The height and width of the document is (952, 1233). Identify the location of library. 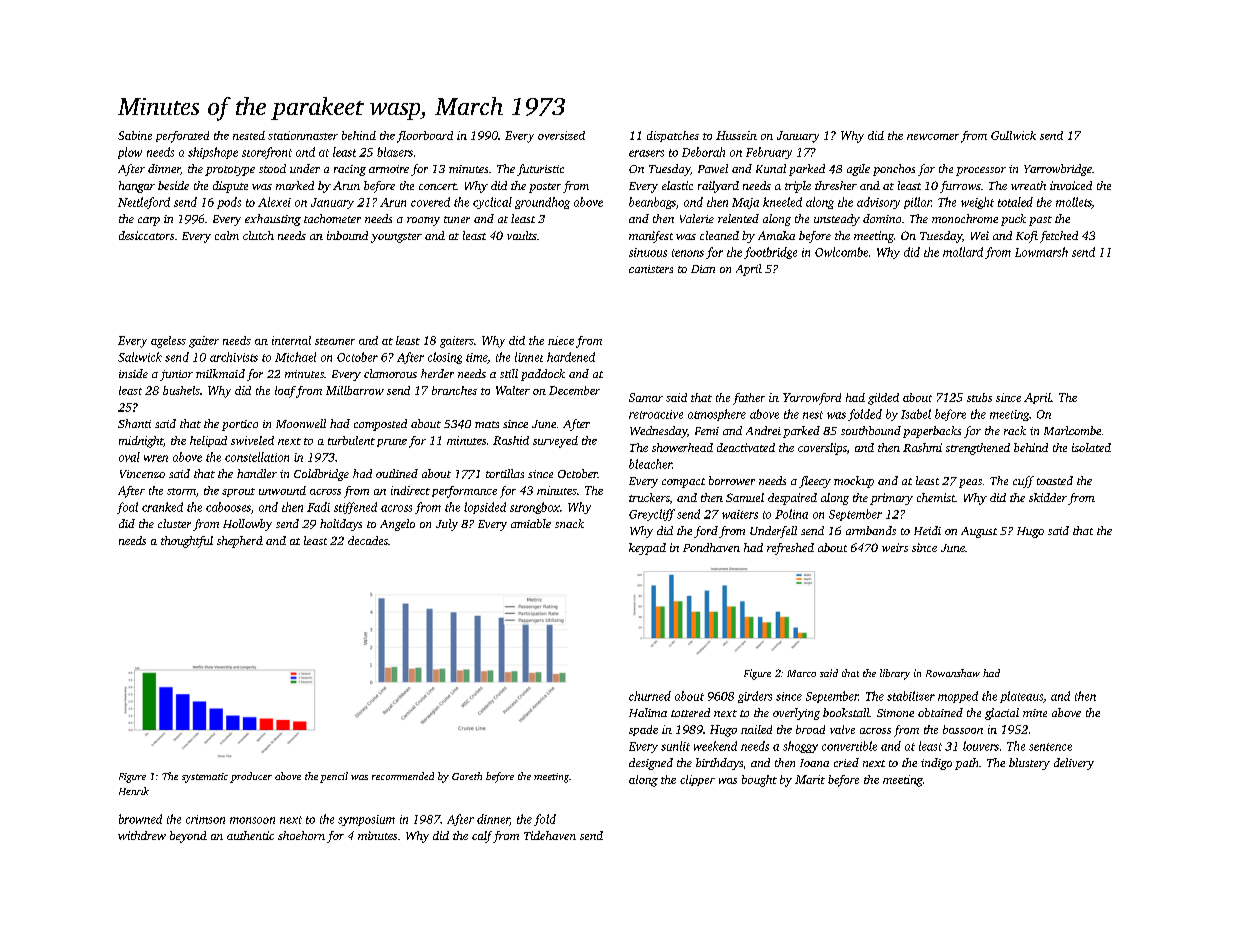
(895, 674).
